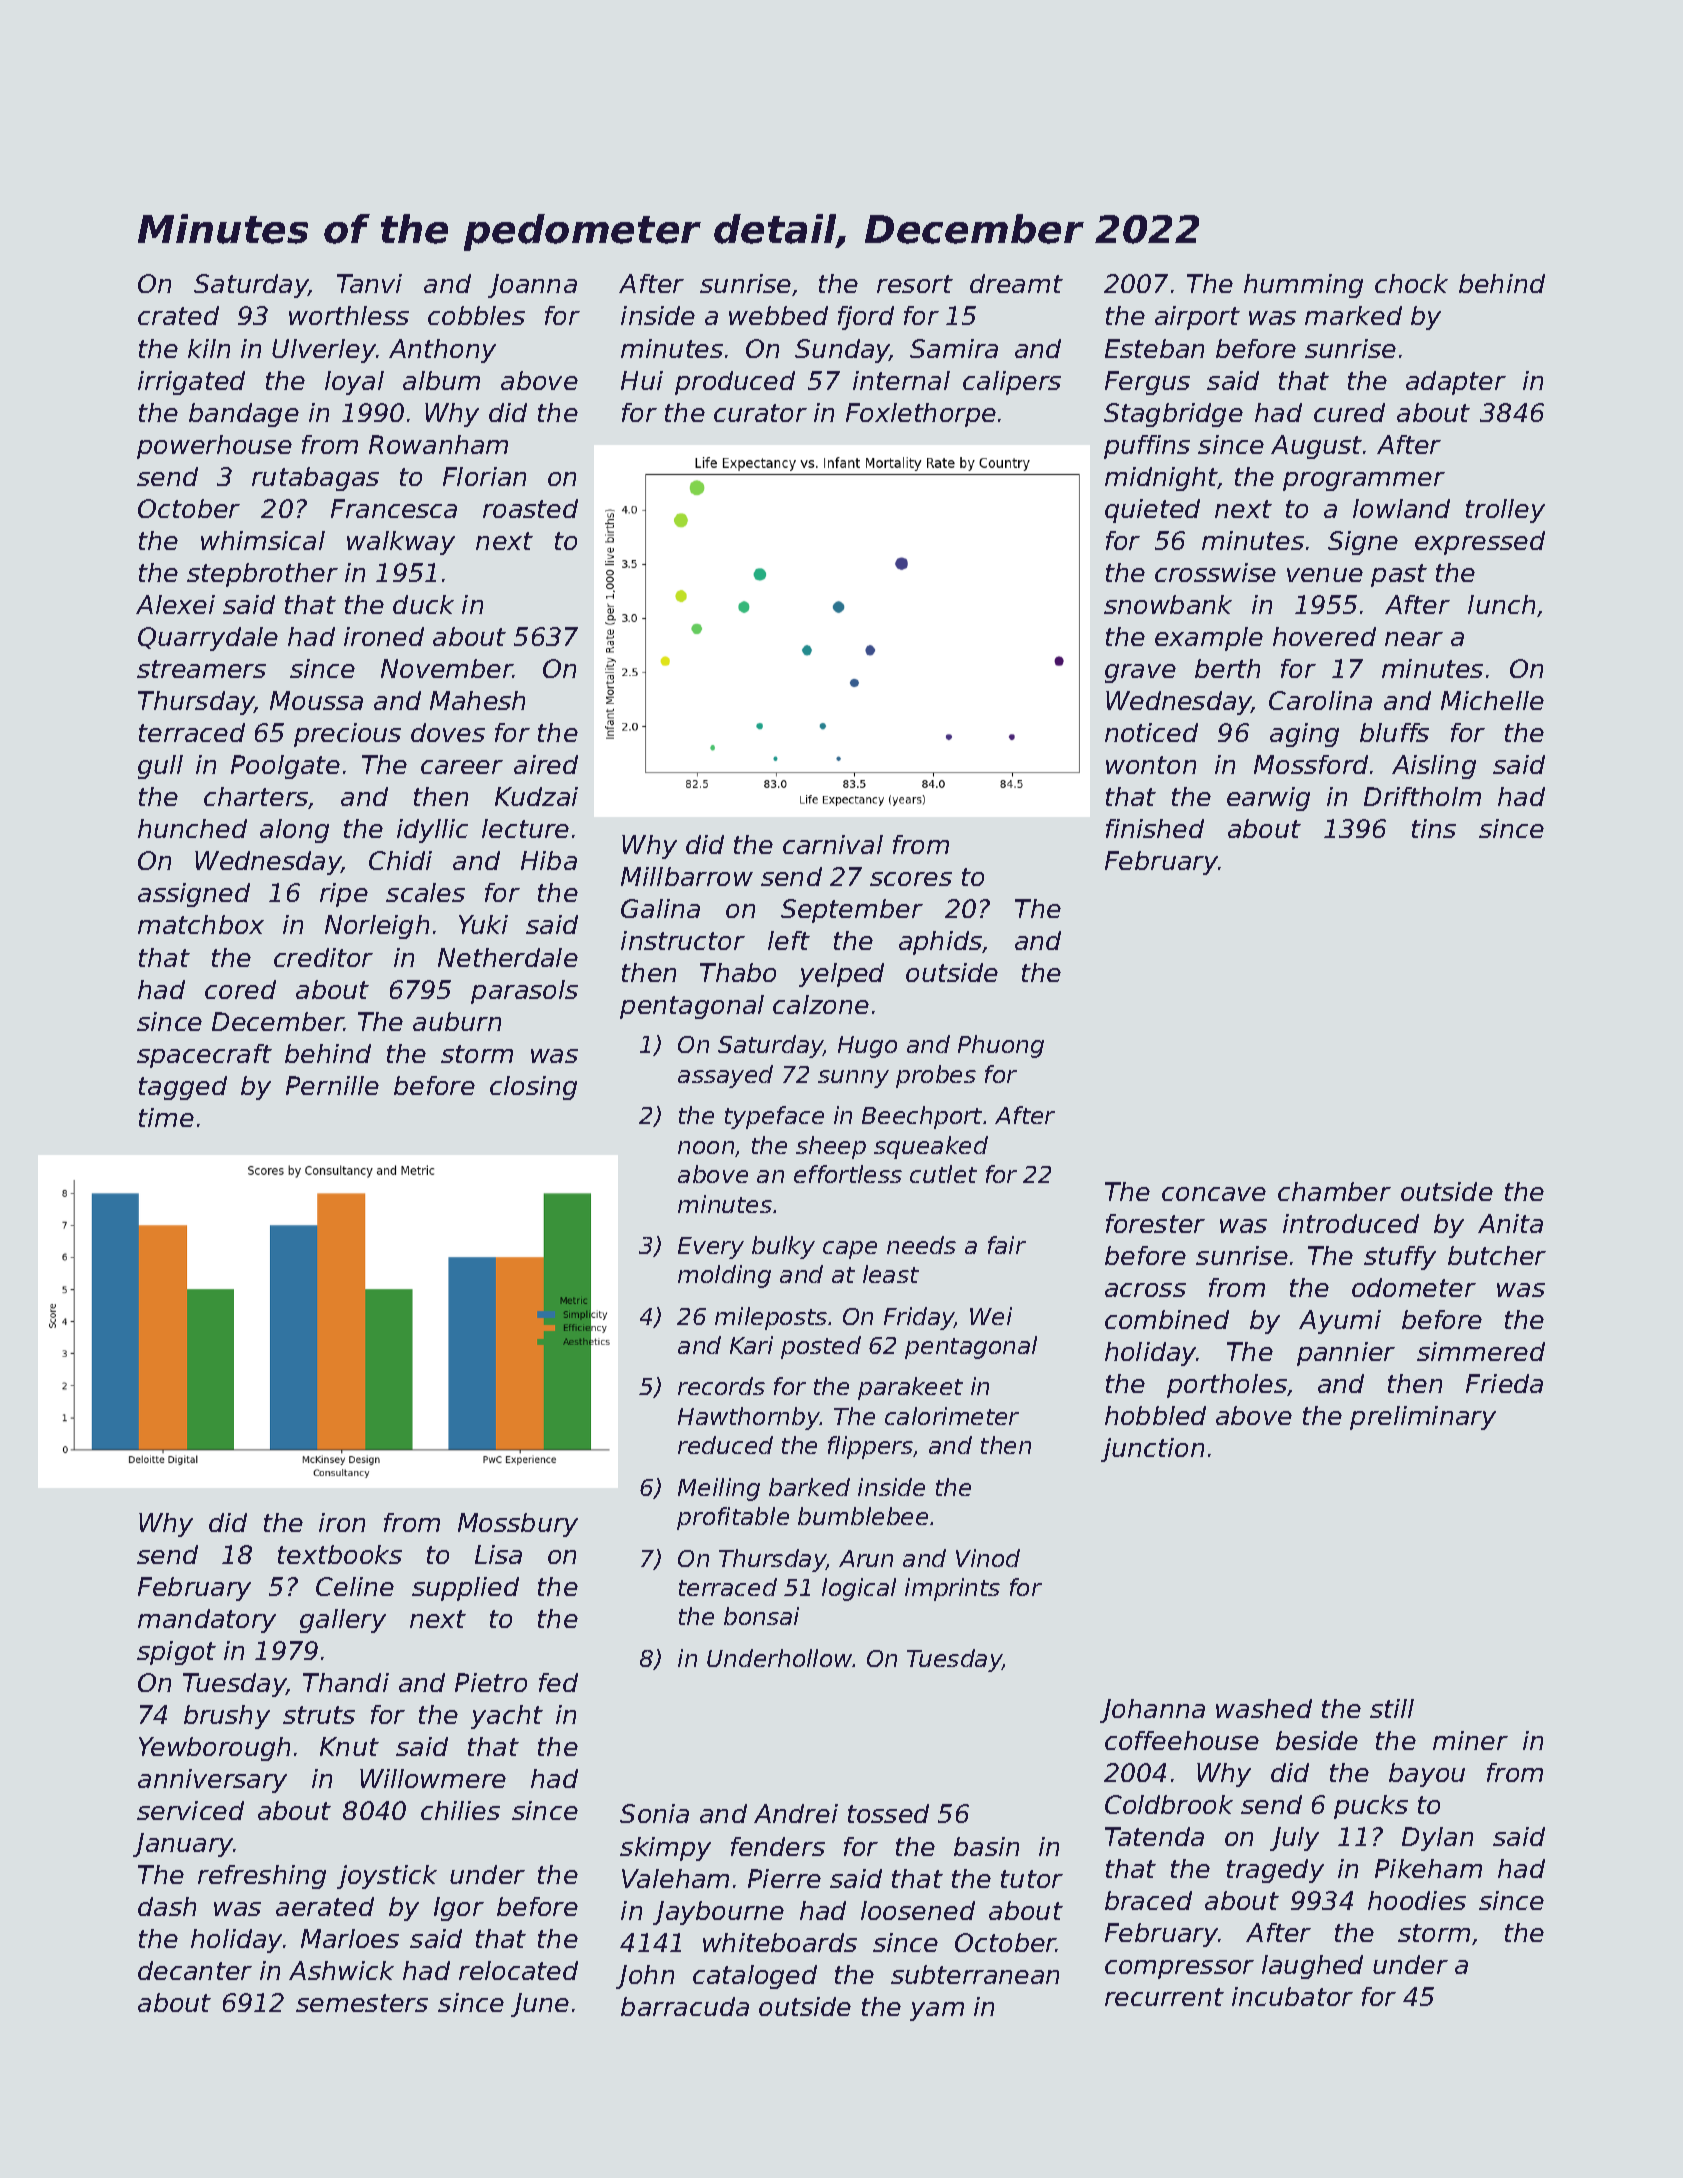  I want to click on tins, so click(1434, 828).
